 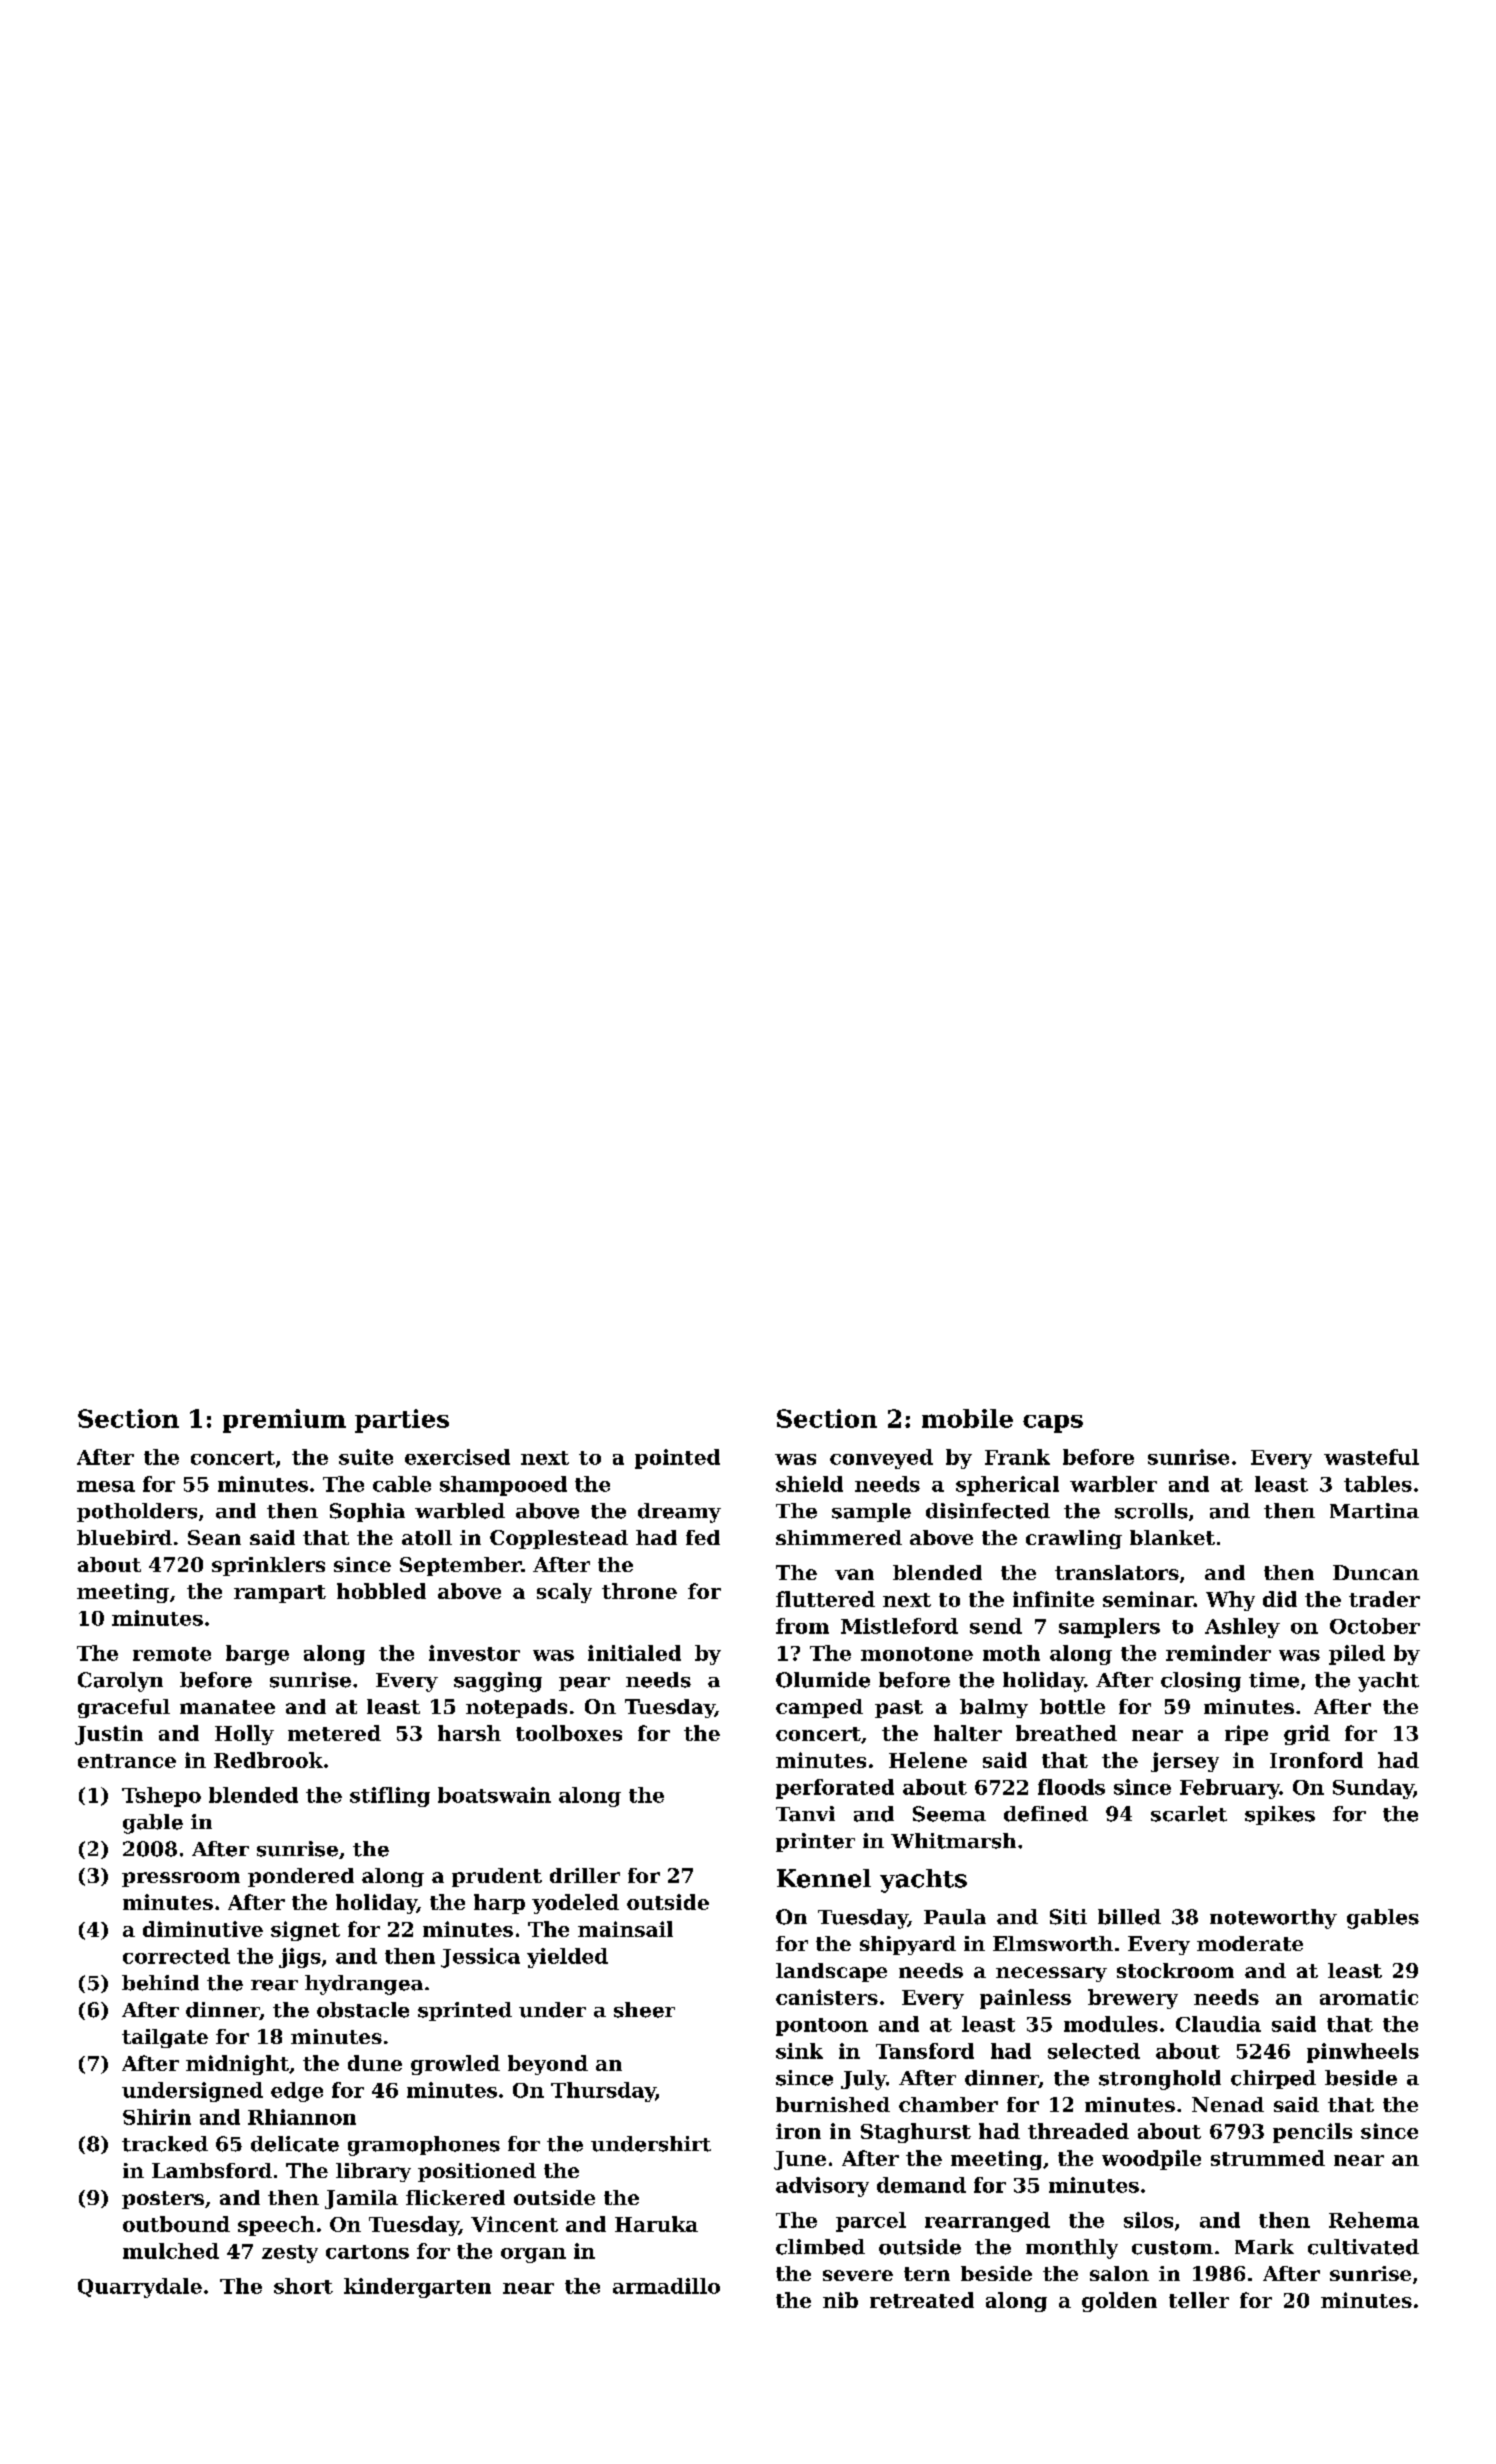 What do you see at coordinates (1201, 1682) in the screenshot?
I see `closing` at bounding box center [1201, 1682].
